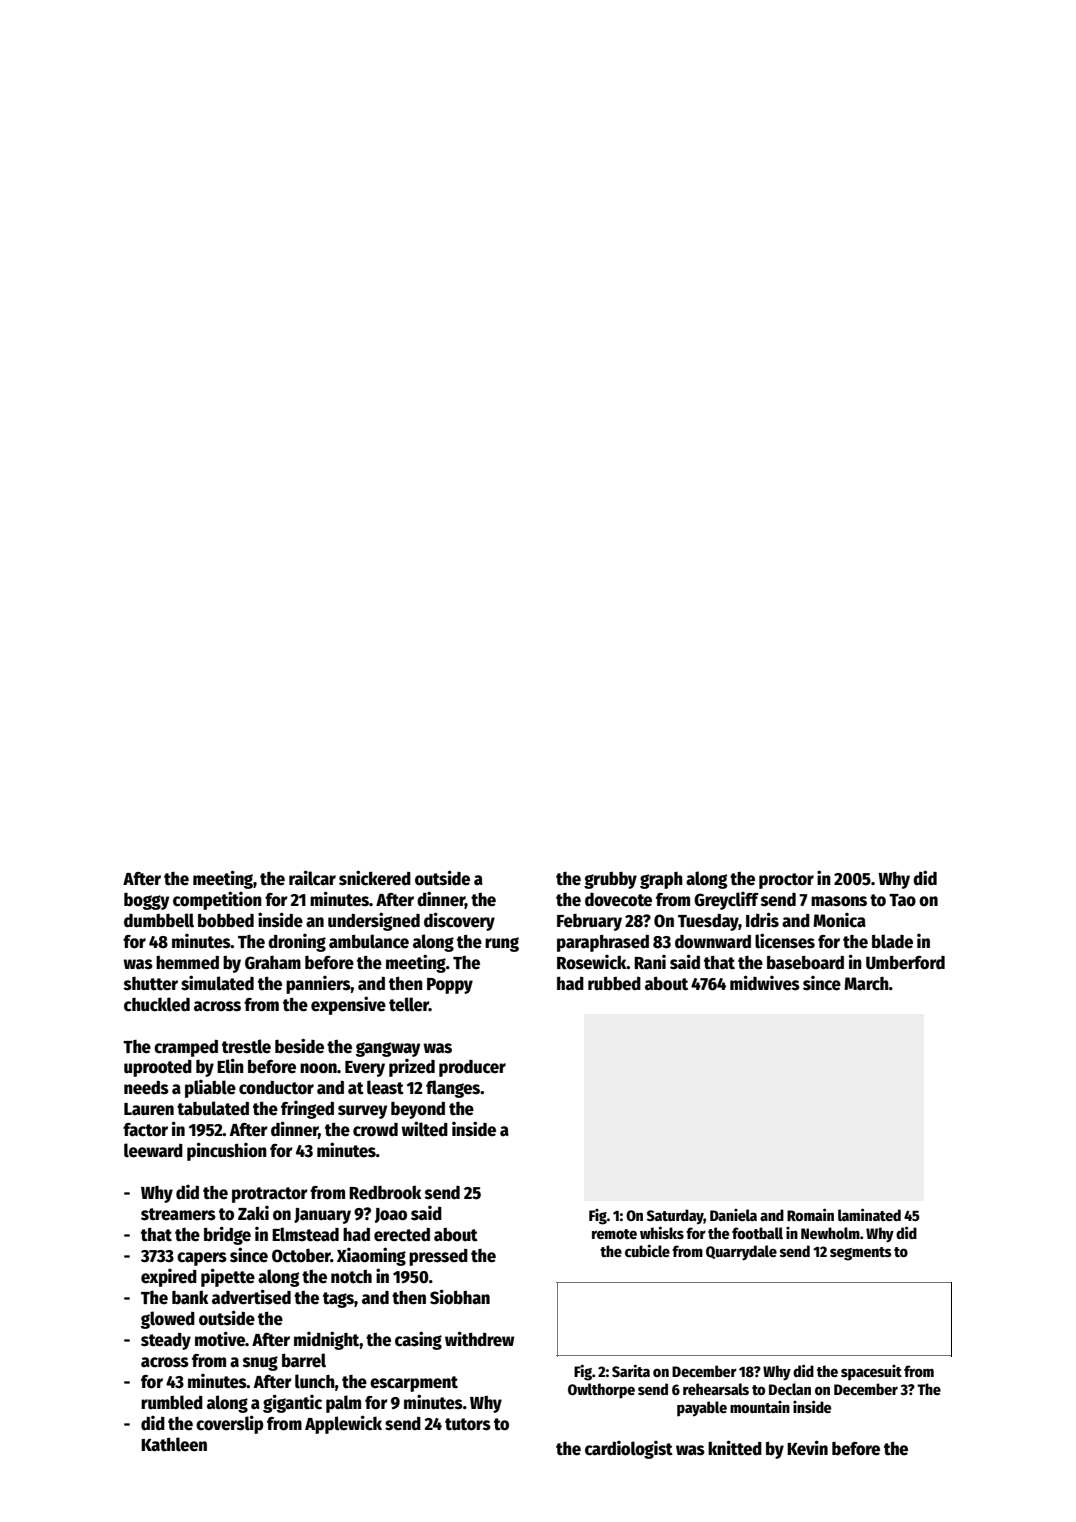 Image resolution: width=1076 pixels, height=1522 pixels. What do you see at coordinates (312, 878) in the page?
I see `railcar` at bounding box center [312, 878].
